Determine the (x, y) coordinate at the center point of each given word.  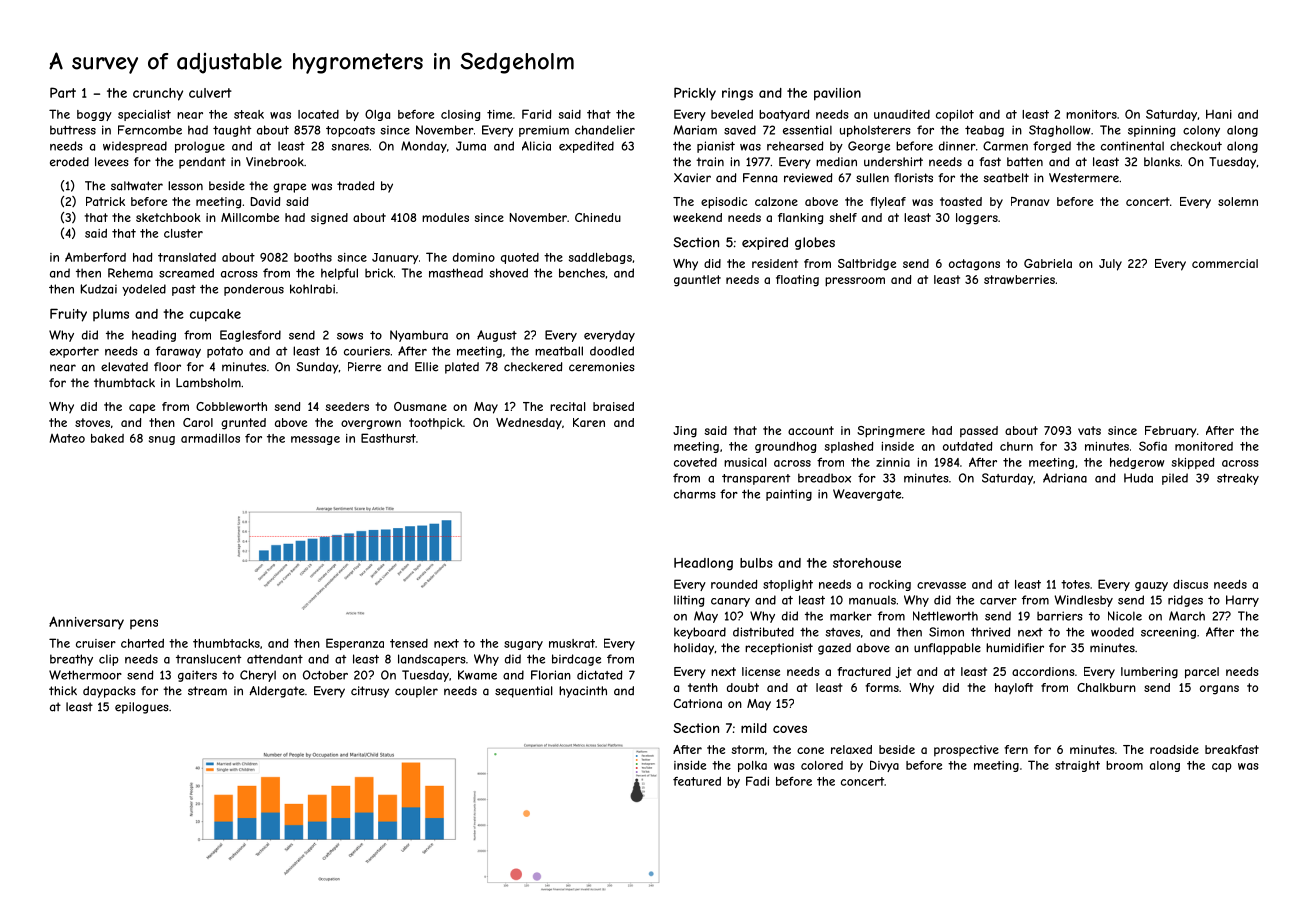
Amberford (95, 257)
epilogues (142, 708)
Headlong (703, 564)
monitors (1091, 114)
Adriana (1065, 478)
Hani (1219, 114)
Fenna (760, 178)
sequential (524, 692)
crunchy (158, 94)
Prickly (695, 94)
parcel (1202, 673)
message (315, 440)
